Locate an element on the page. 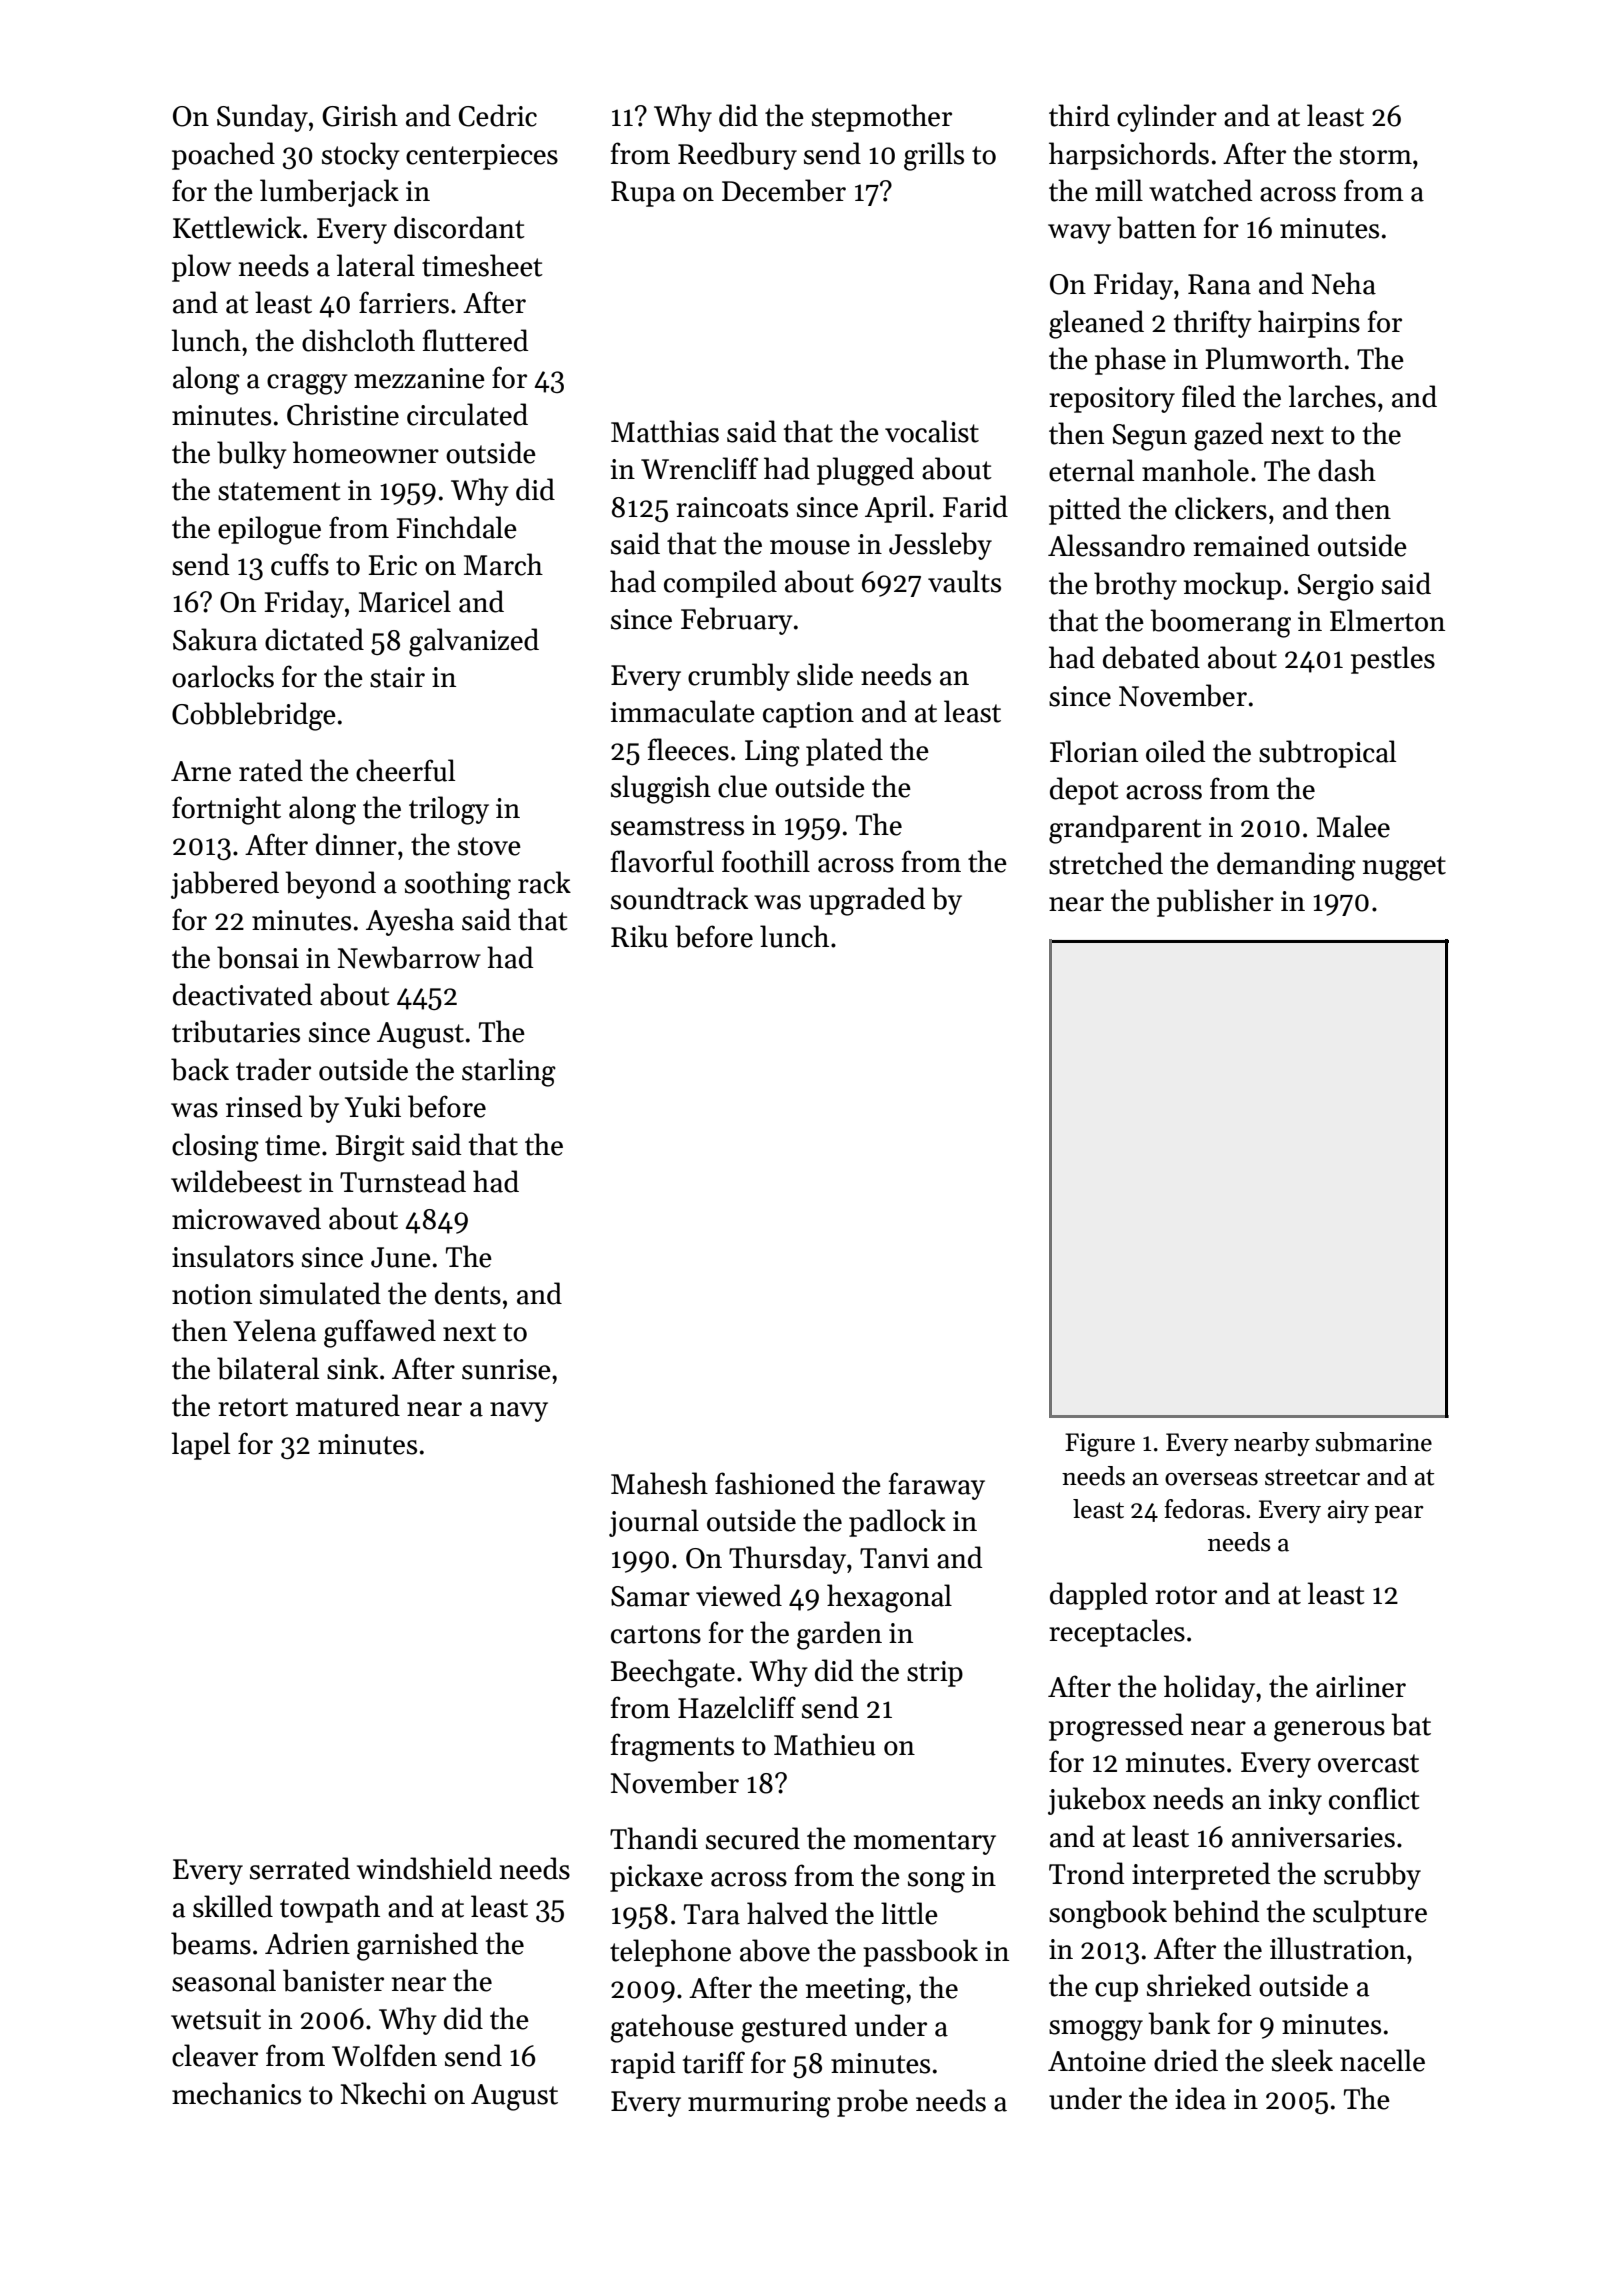 This page has height=2292, width=1620. centerpieces is located at coordinates (482, 157).
